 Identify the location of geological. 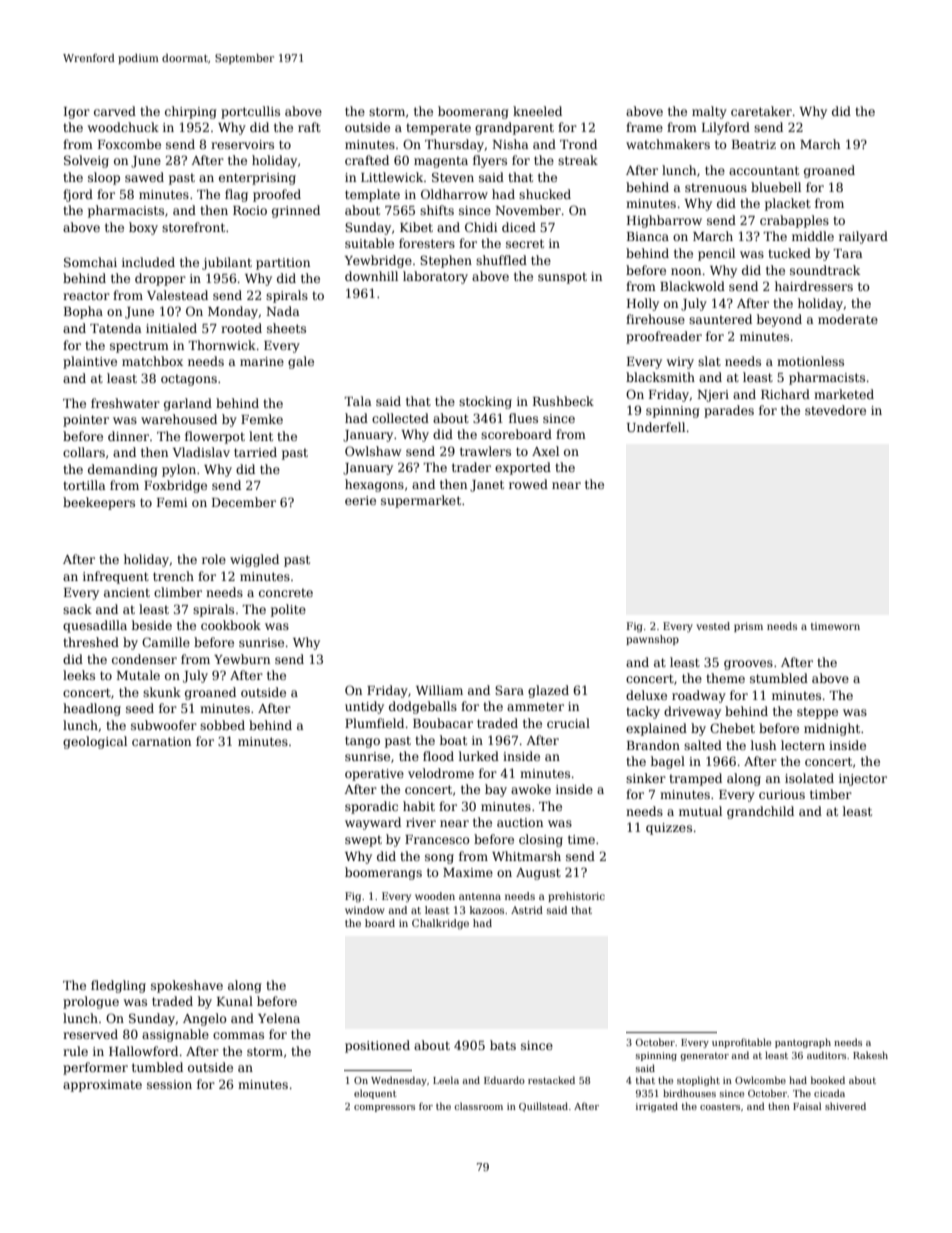
(95, 742).
